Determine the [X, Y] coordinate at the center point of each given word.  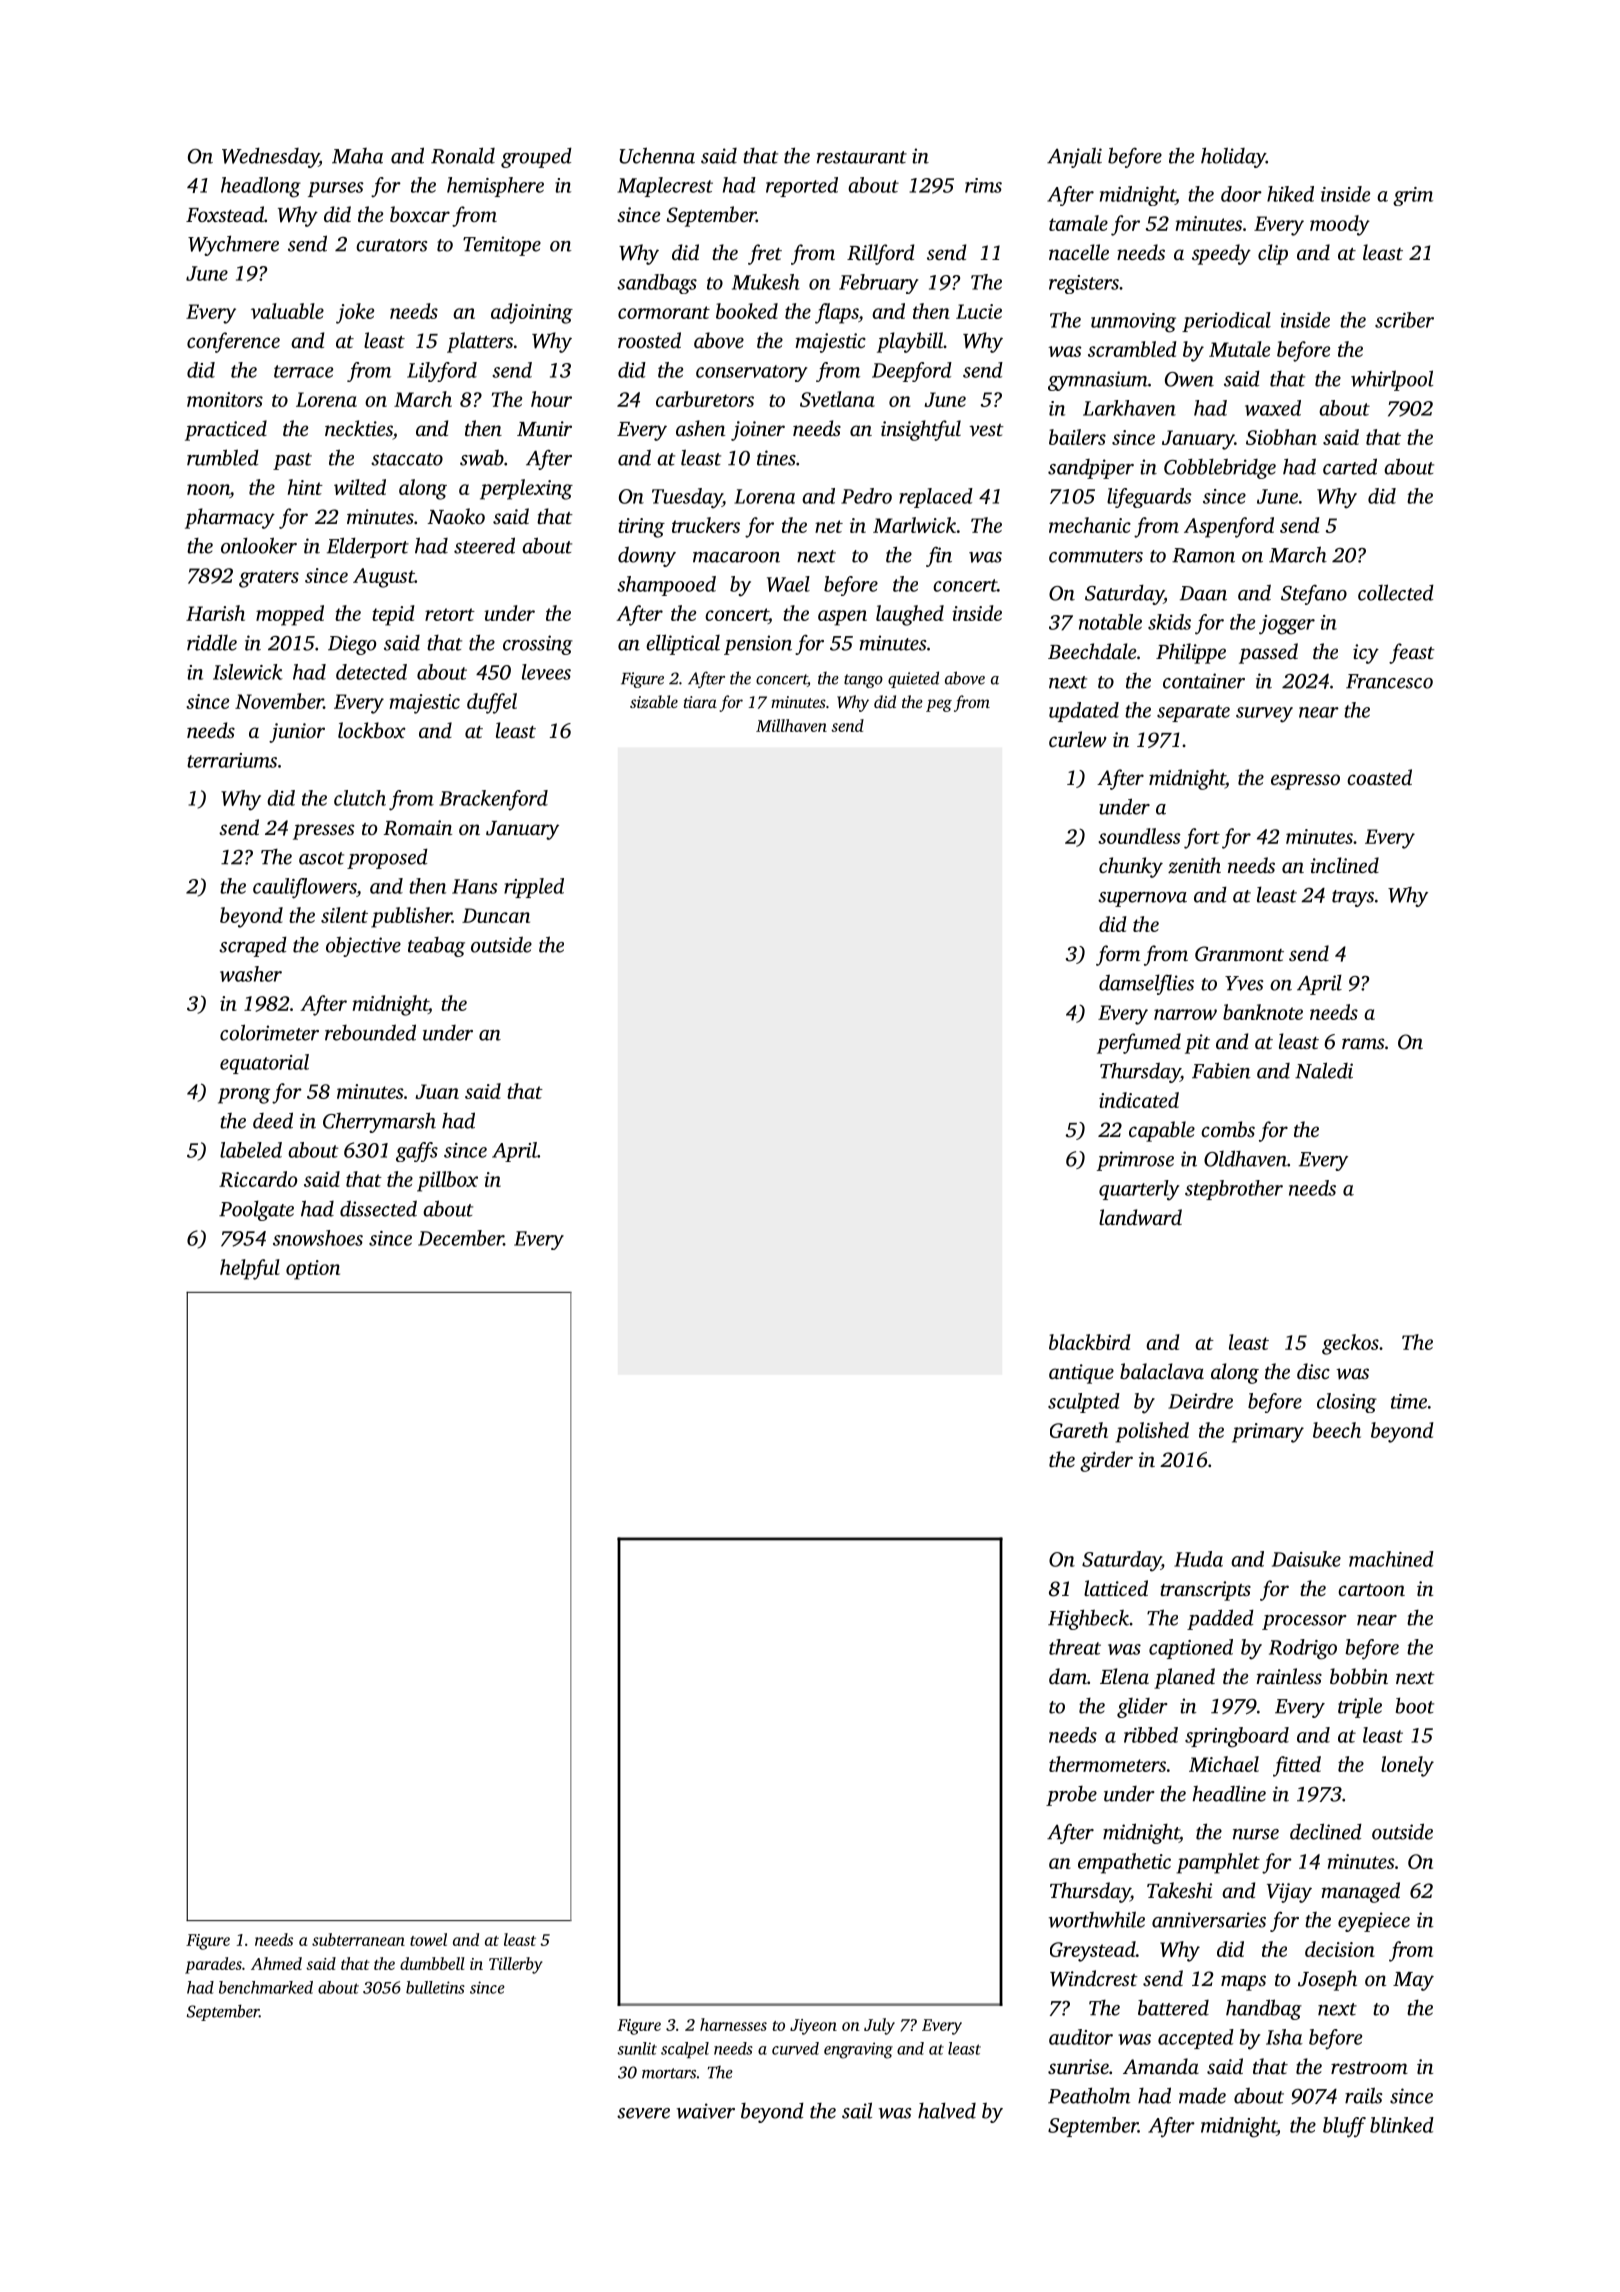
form [1118, 955]
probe [1071, 1796]
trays [1353, 898]
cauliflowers [305, 888]
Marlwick [914, 525]
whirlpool [1392, 380]
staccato [407, 459]
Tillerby [516, 1965]
